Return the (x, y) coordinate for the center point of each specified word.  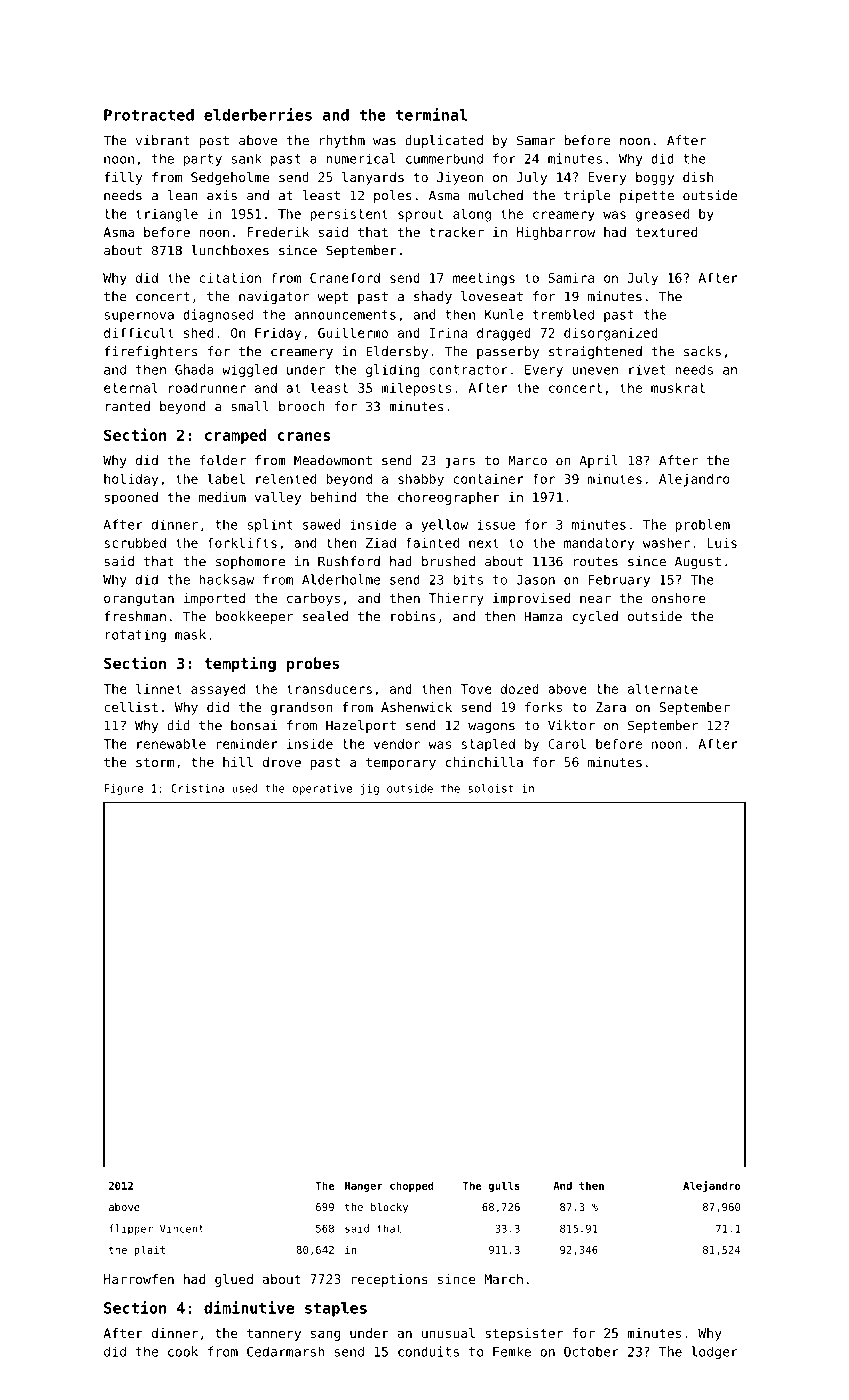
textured (666, 232)
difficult (139, 332)
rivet (647, 369)
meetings (484, 279)
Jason (535, 580)
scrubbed (135, 543)
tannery (274, 1334)
